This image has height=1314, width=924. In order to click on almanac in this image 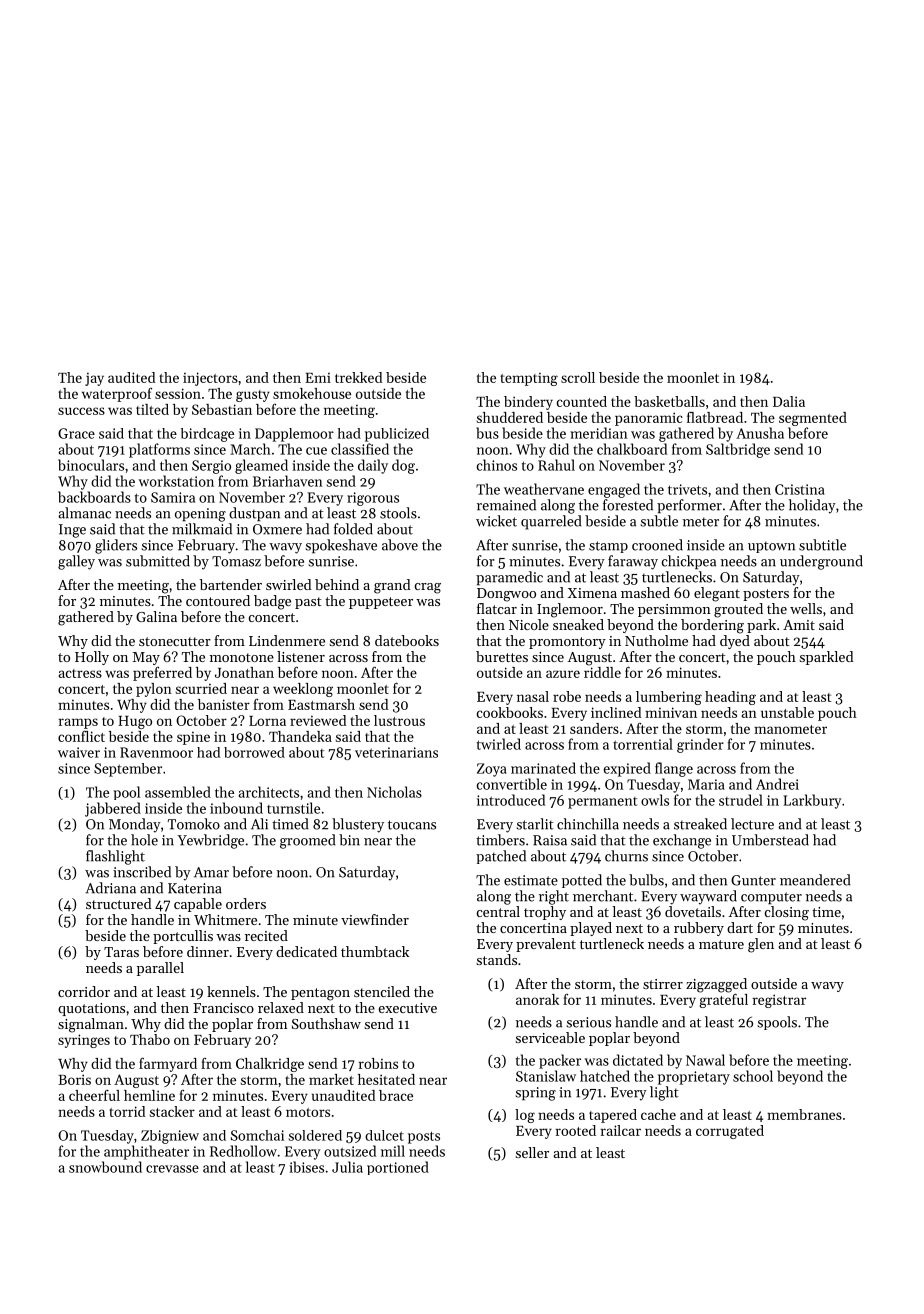, I will do `click(84, 513)`.
